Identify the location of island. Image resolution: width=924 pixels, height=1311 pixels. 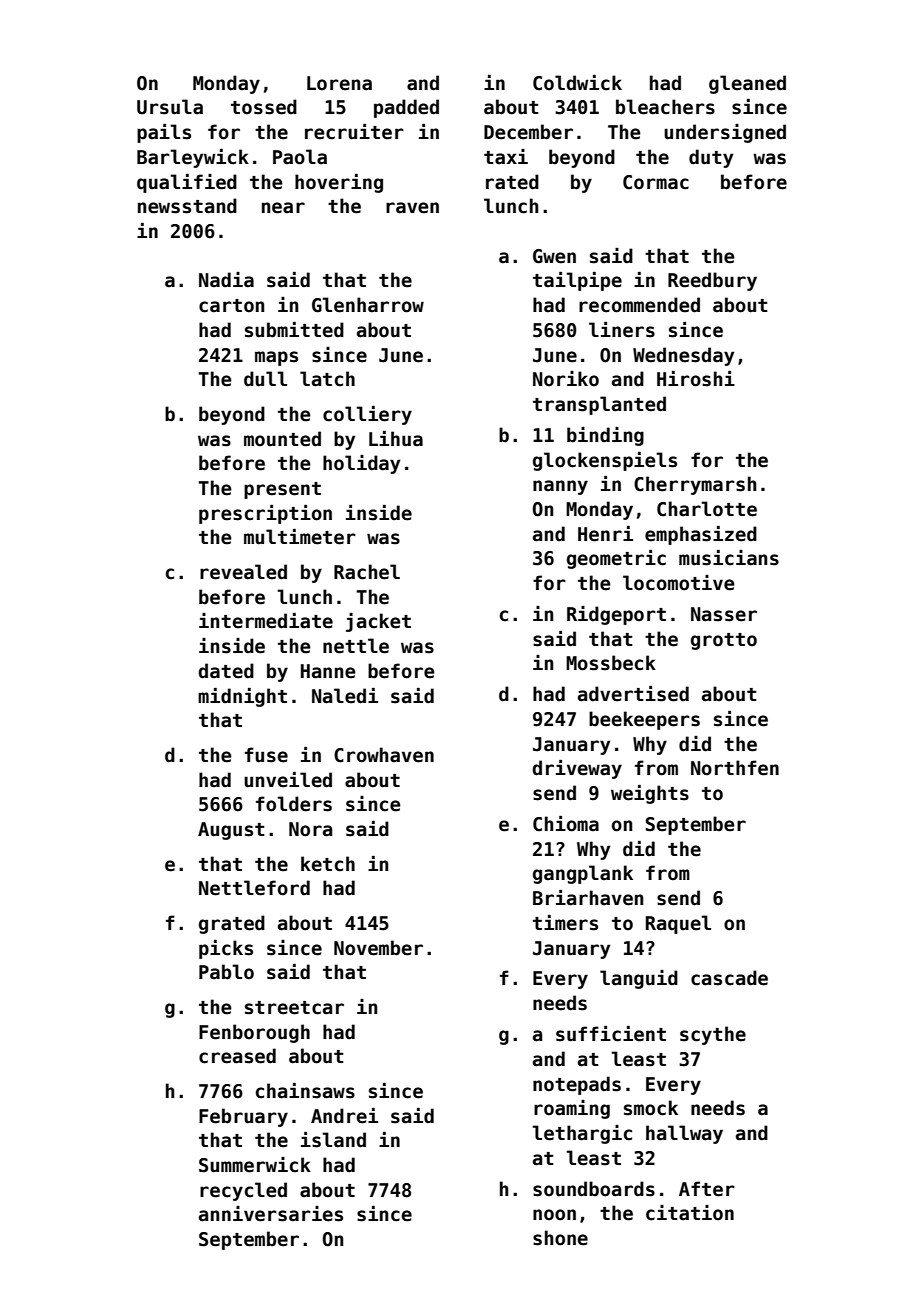
(333, 1140).
